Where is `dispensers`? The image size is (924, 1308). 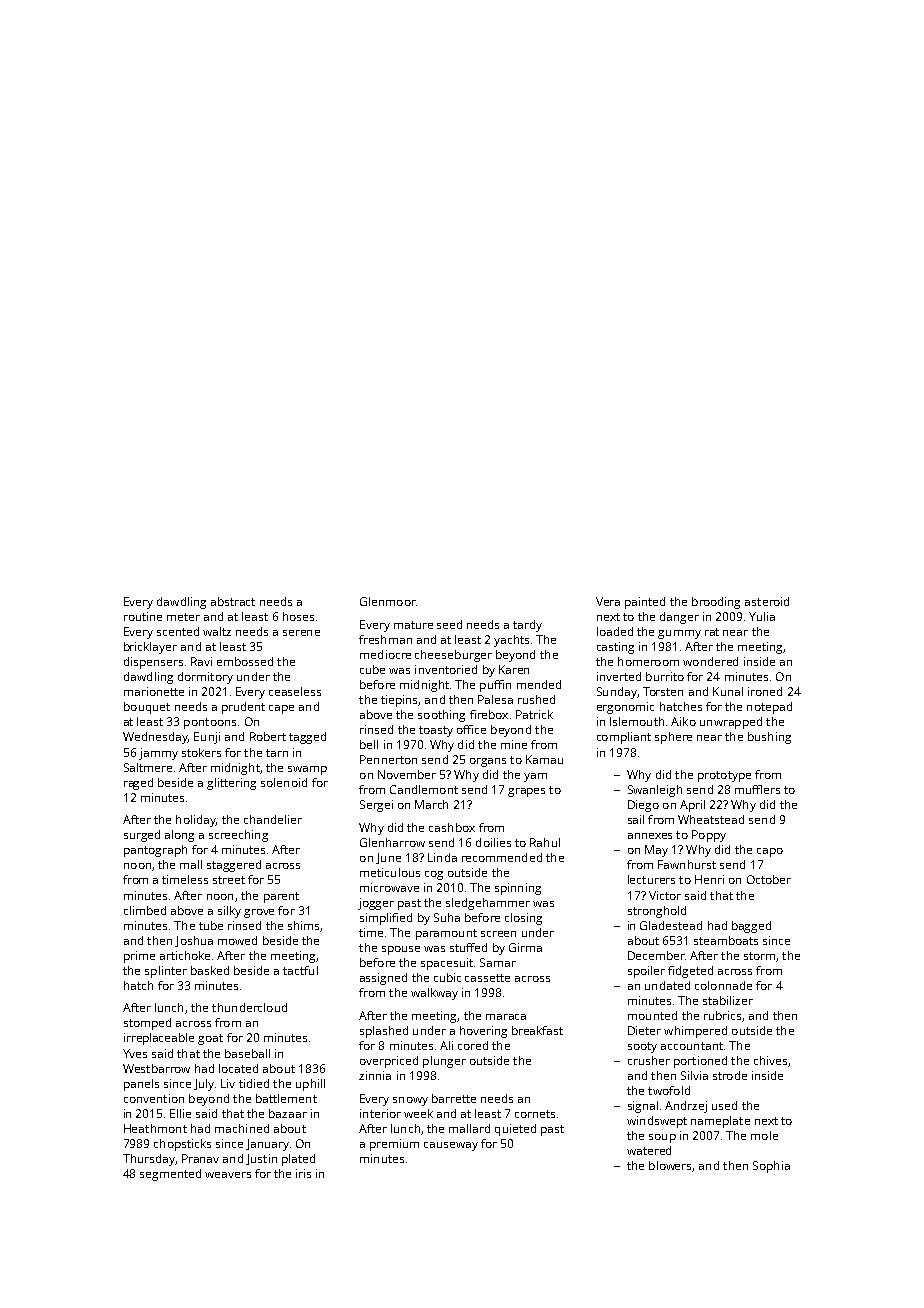
dispensers is located at coordinates (153, 663).
